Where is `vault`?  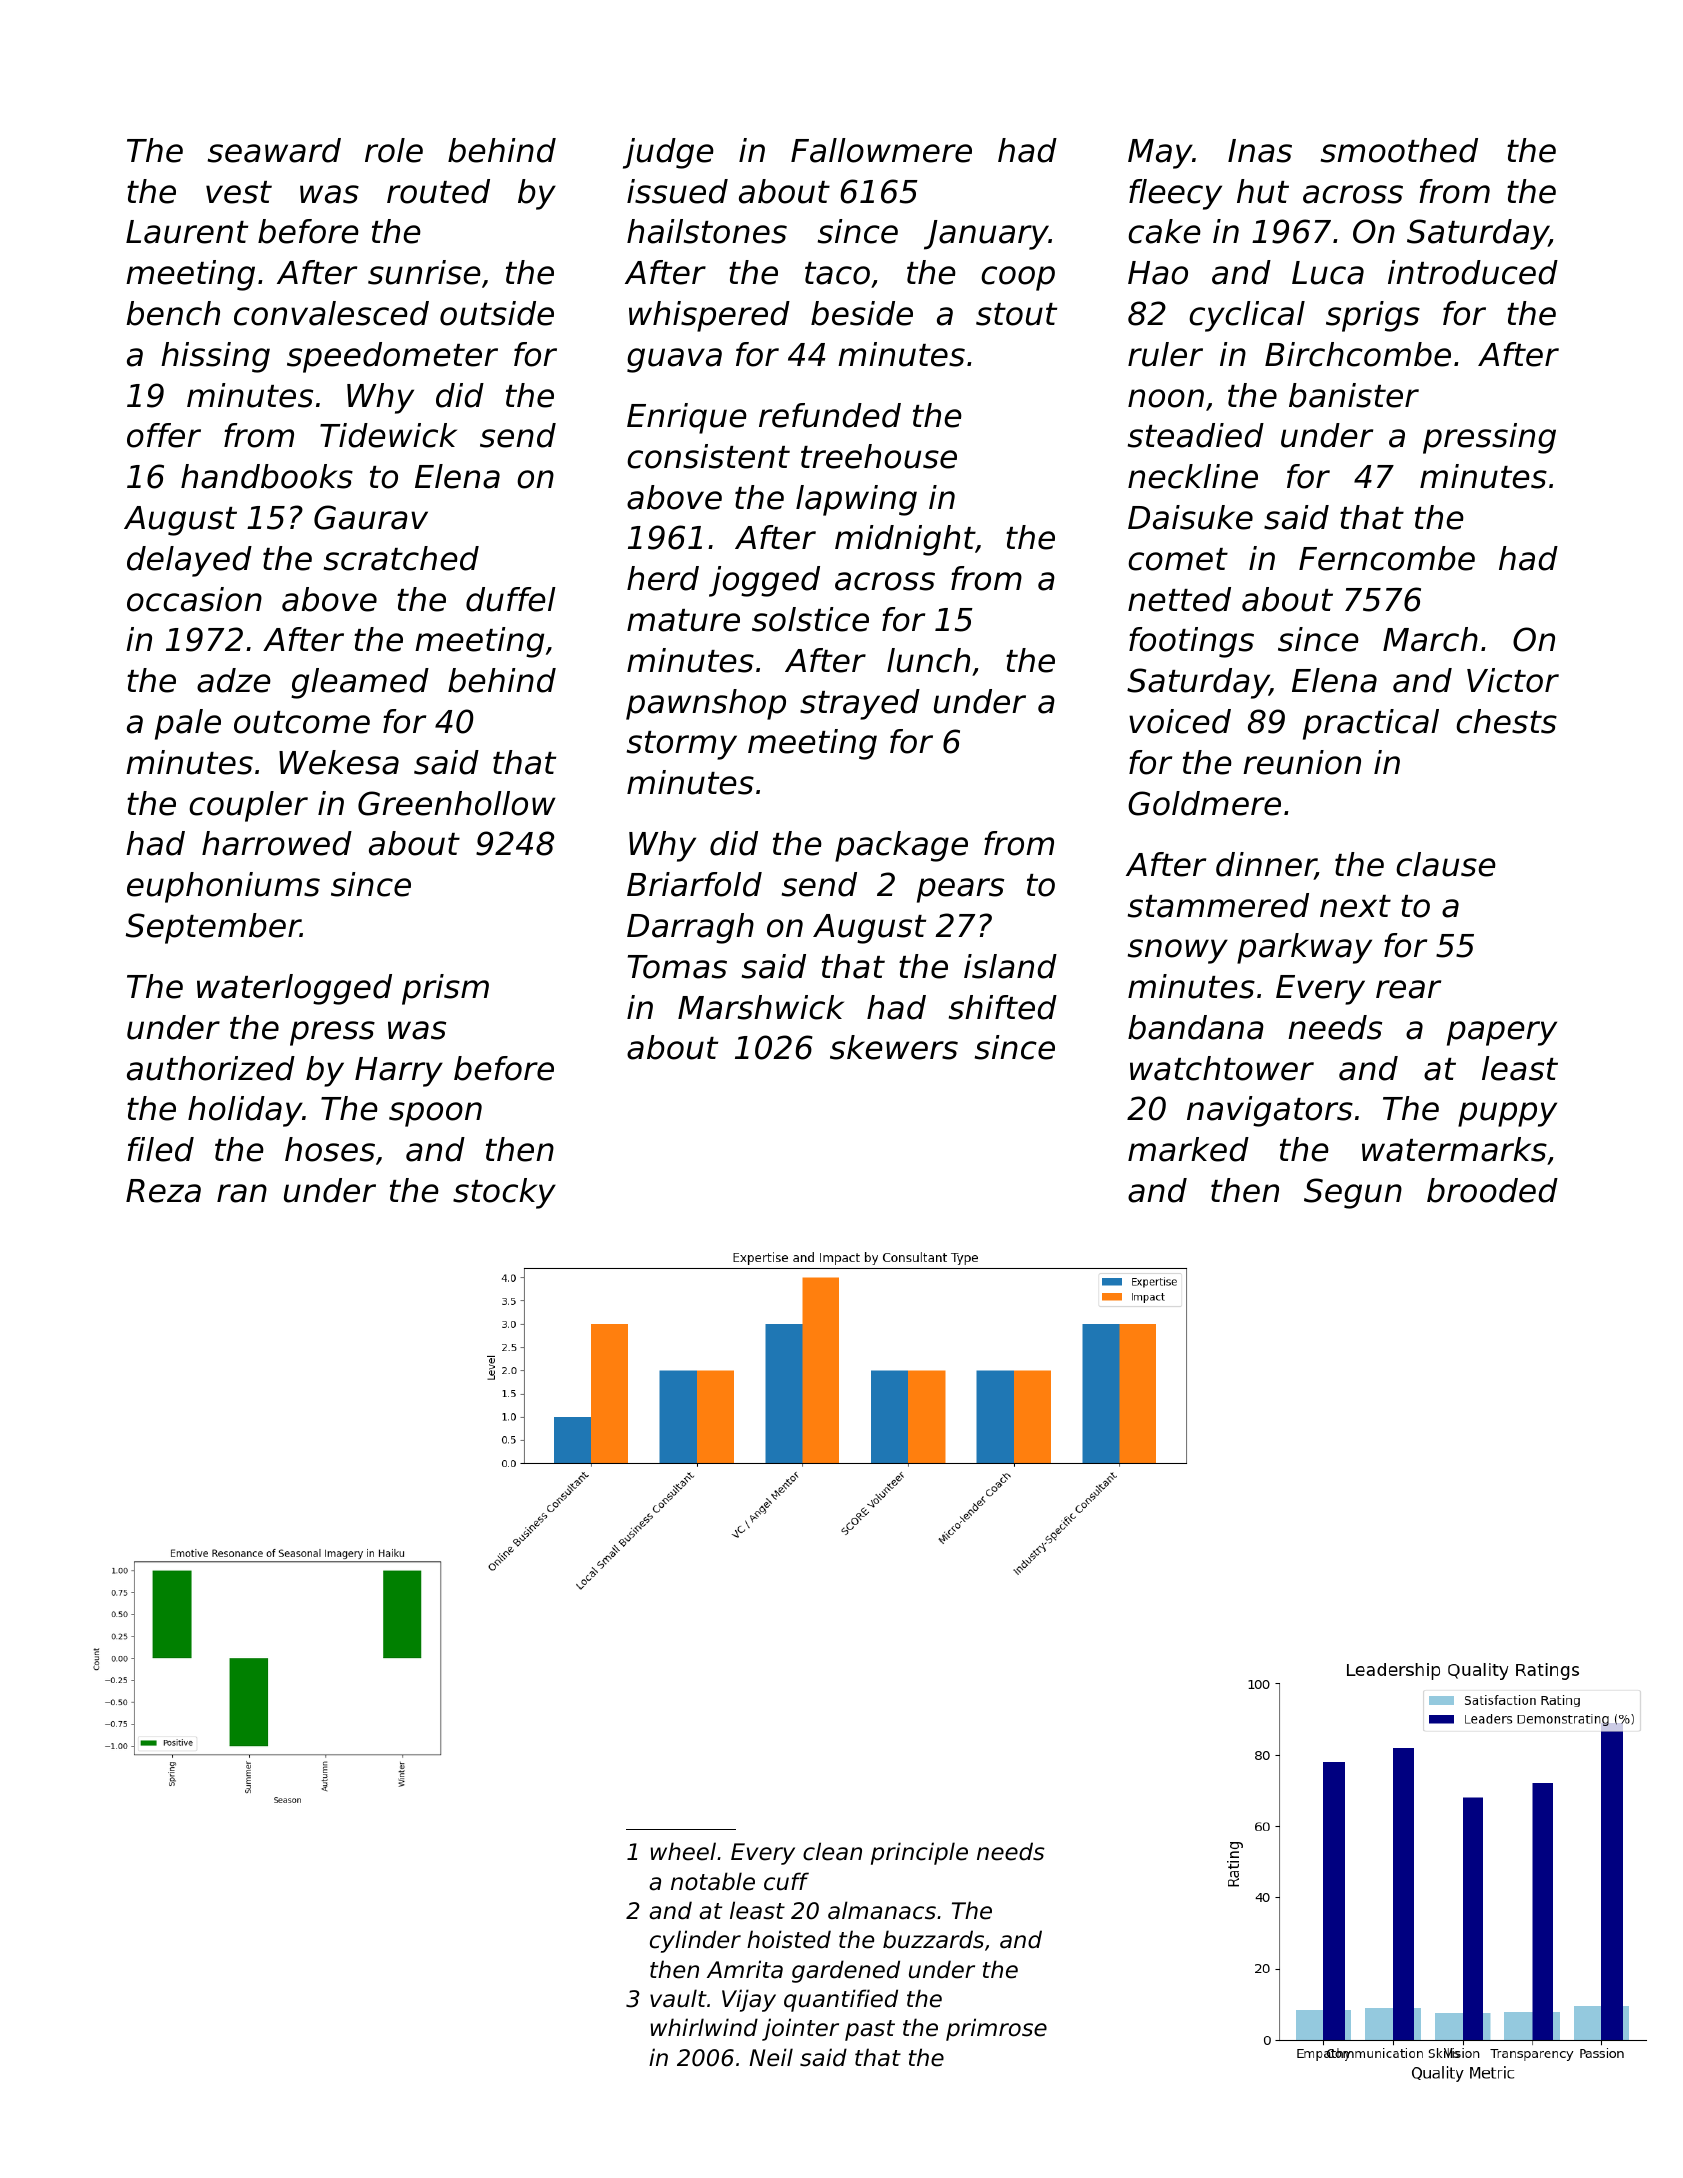
vault is located at coordinates (678, 1998).
